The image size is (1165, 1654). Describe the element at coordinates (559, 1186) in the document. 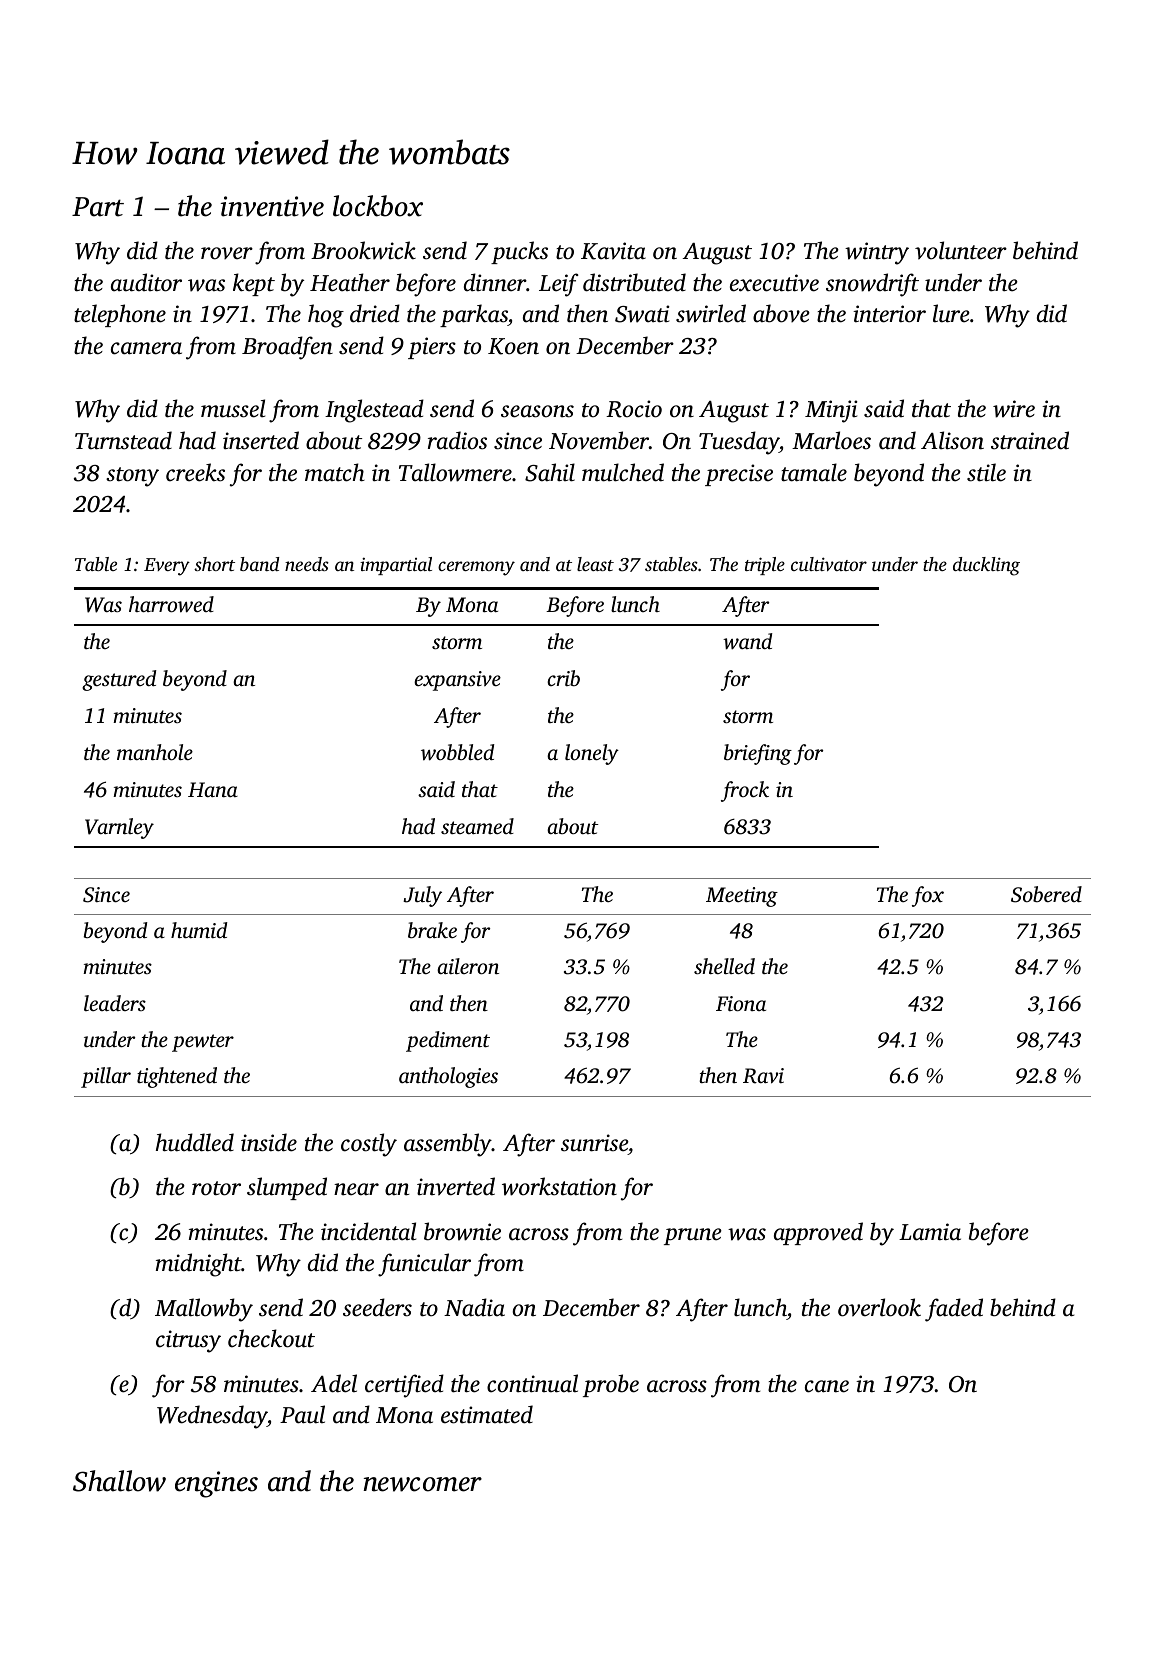

I see `workstation` at that location.
